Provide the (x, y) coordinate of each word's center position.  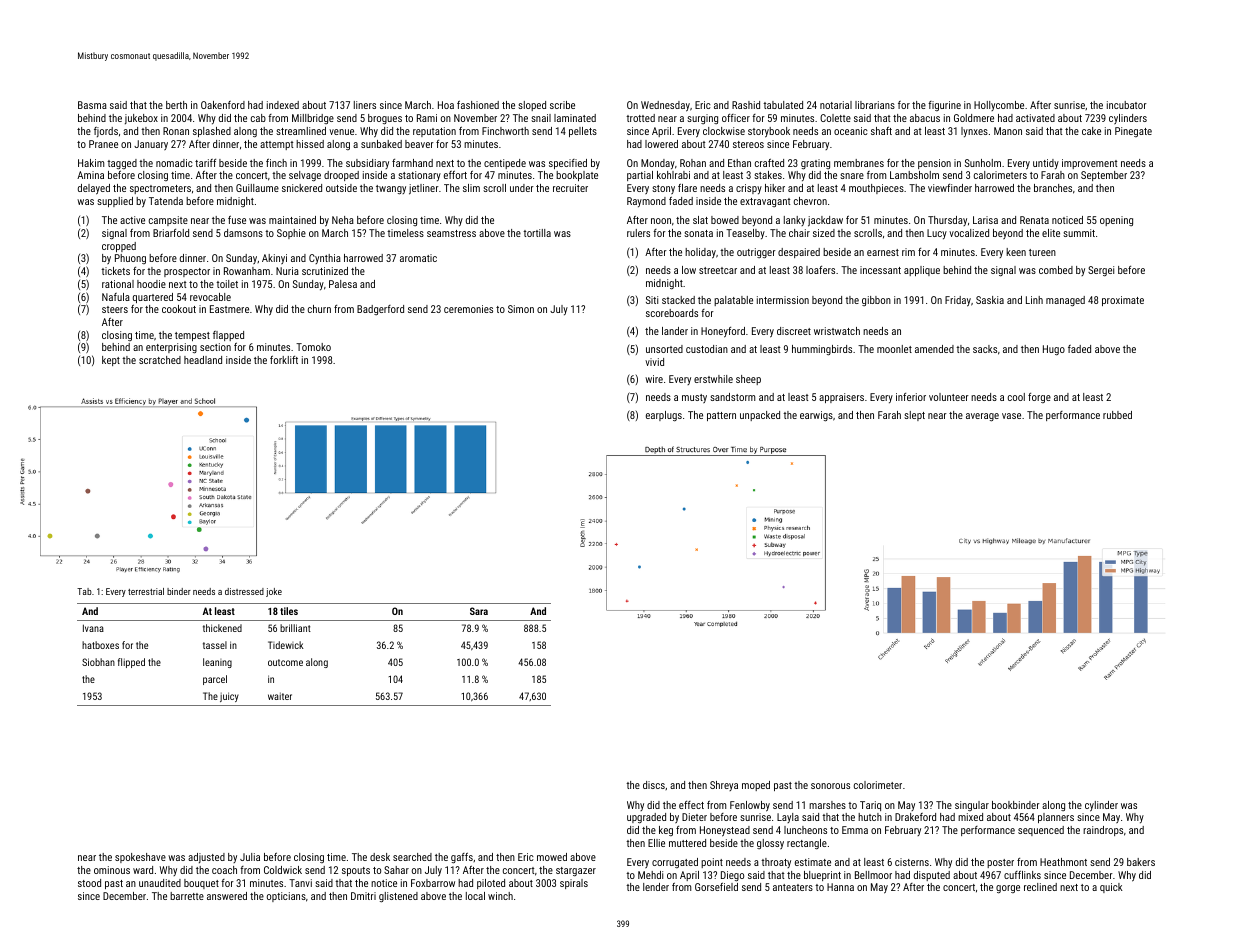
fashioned (478, 104)
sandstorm (732, 397)
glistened (398, 897)
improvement (1089, 164)
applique (922, 271)
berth (176, 105)
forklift (284, 359)
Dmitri (363, 896)
